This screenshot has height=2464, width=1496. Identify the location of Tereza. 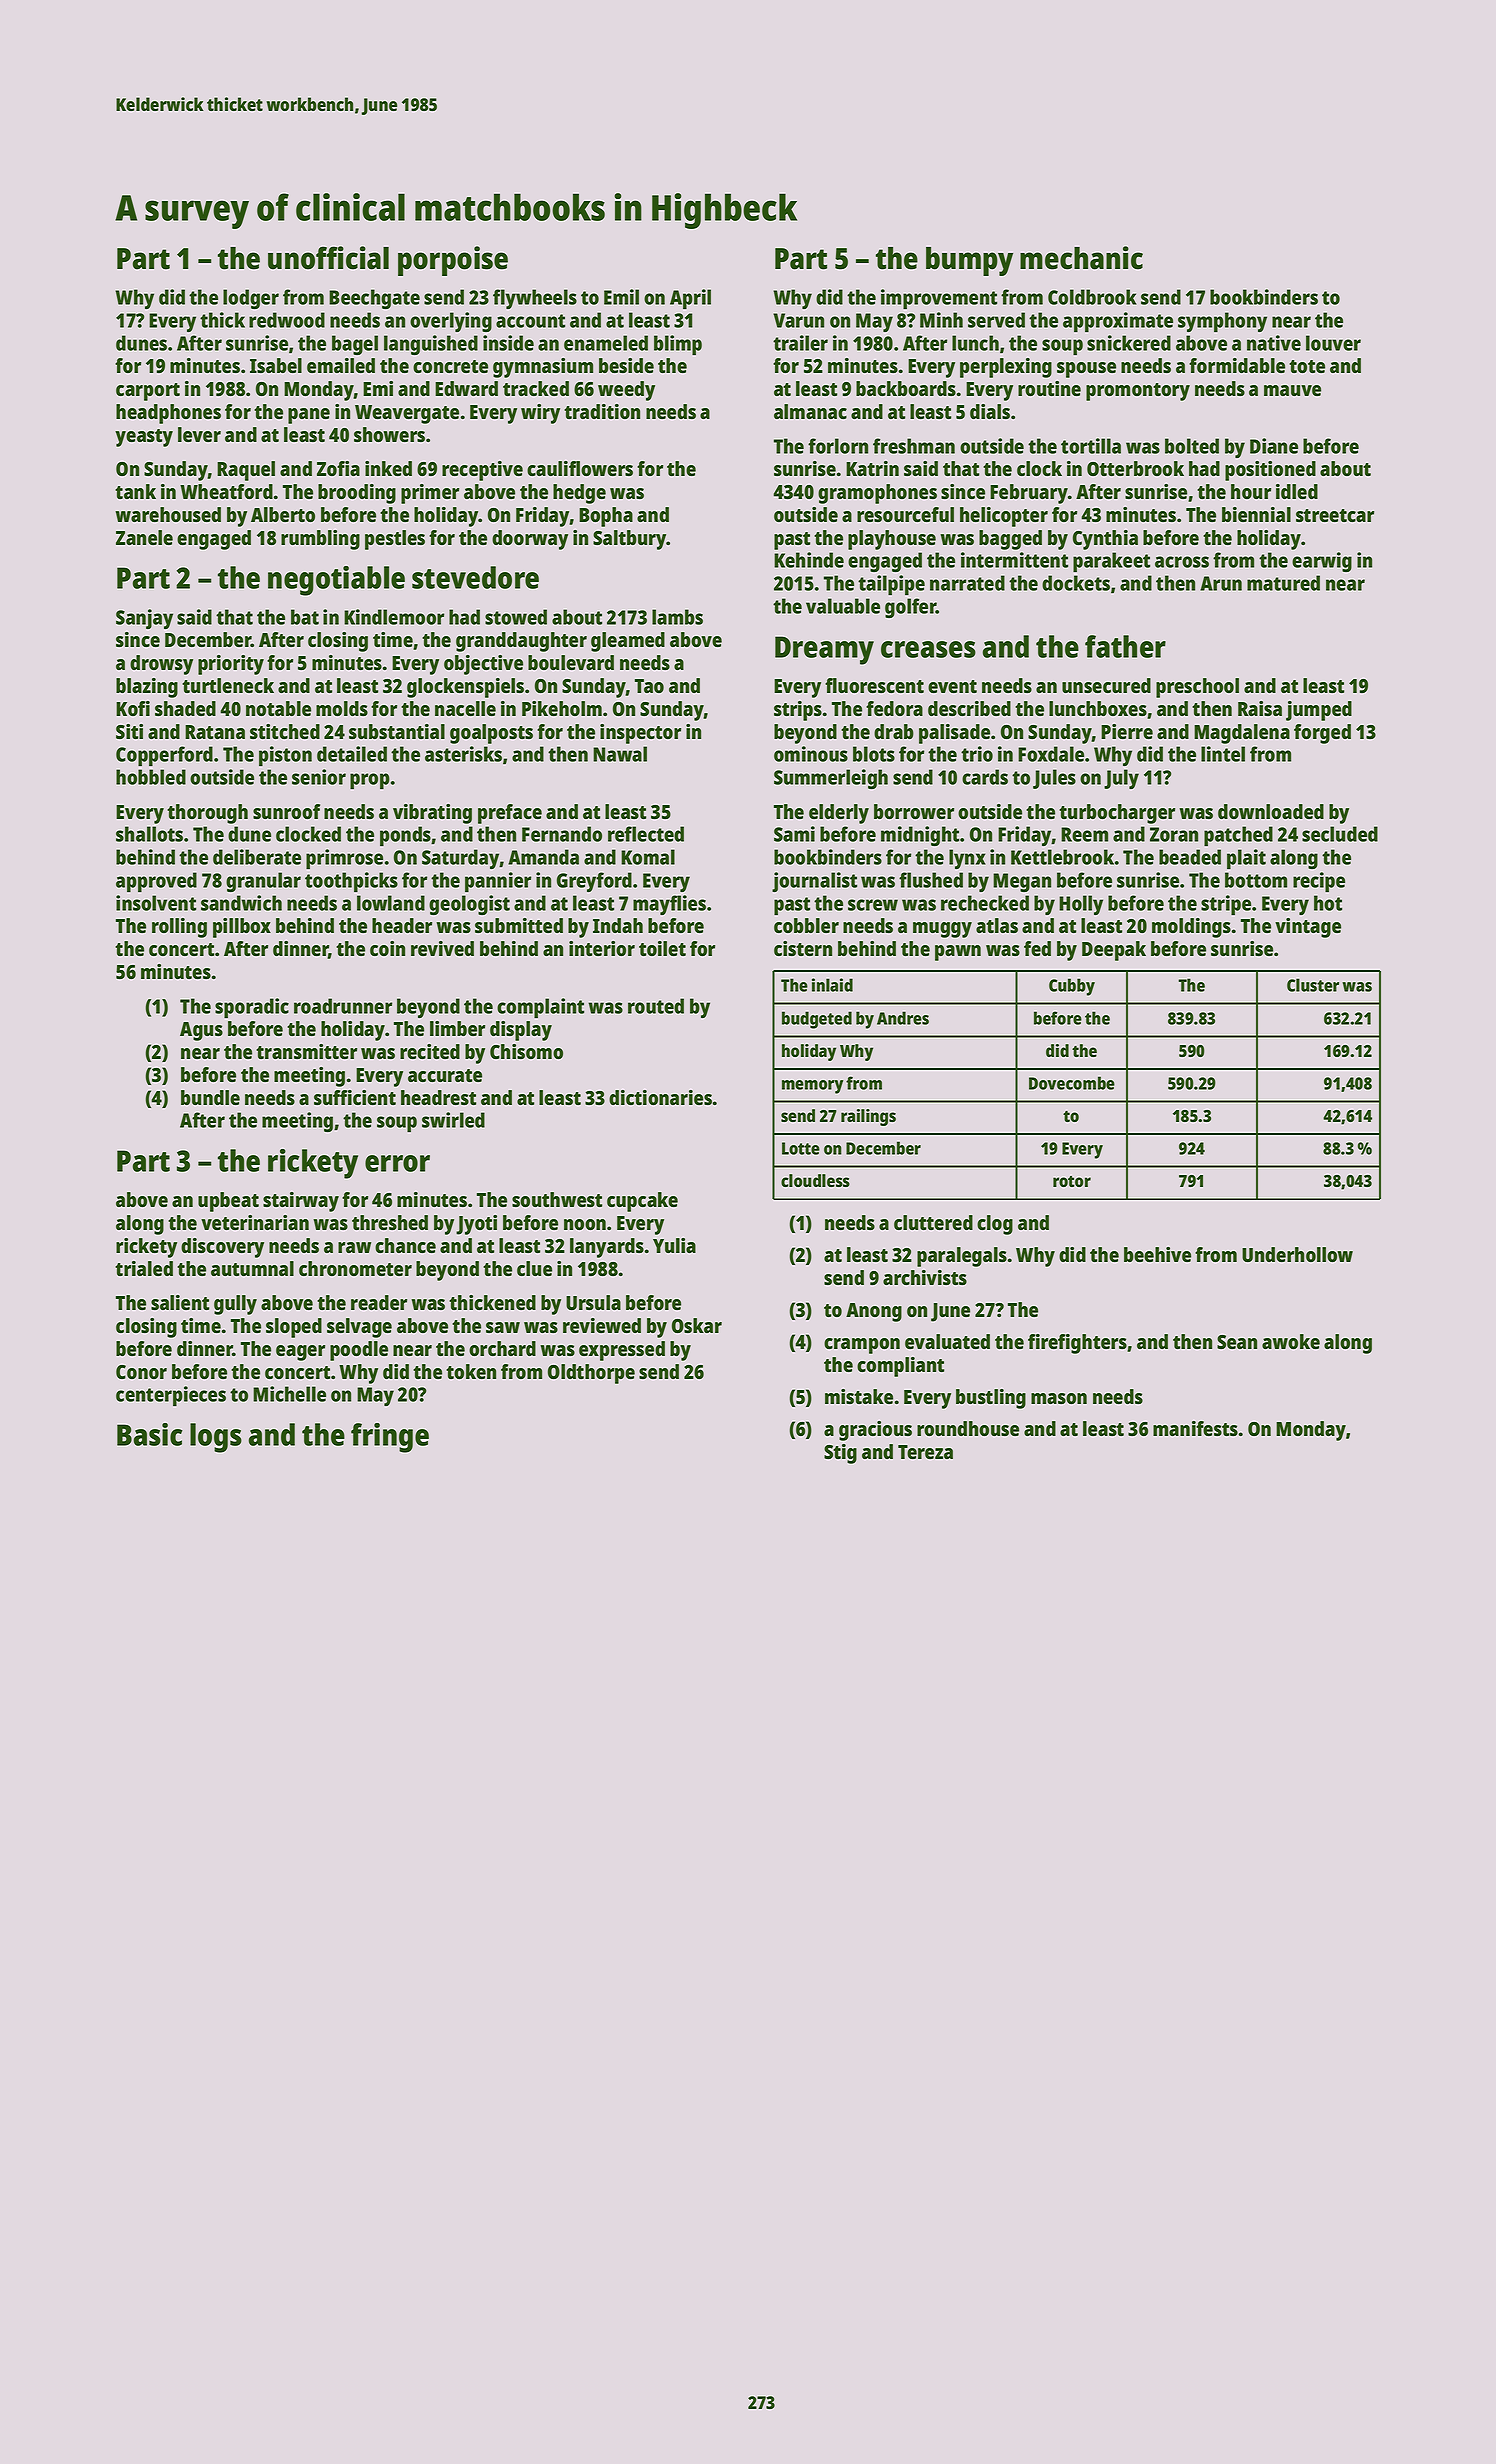
(925, 1452).
